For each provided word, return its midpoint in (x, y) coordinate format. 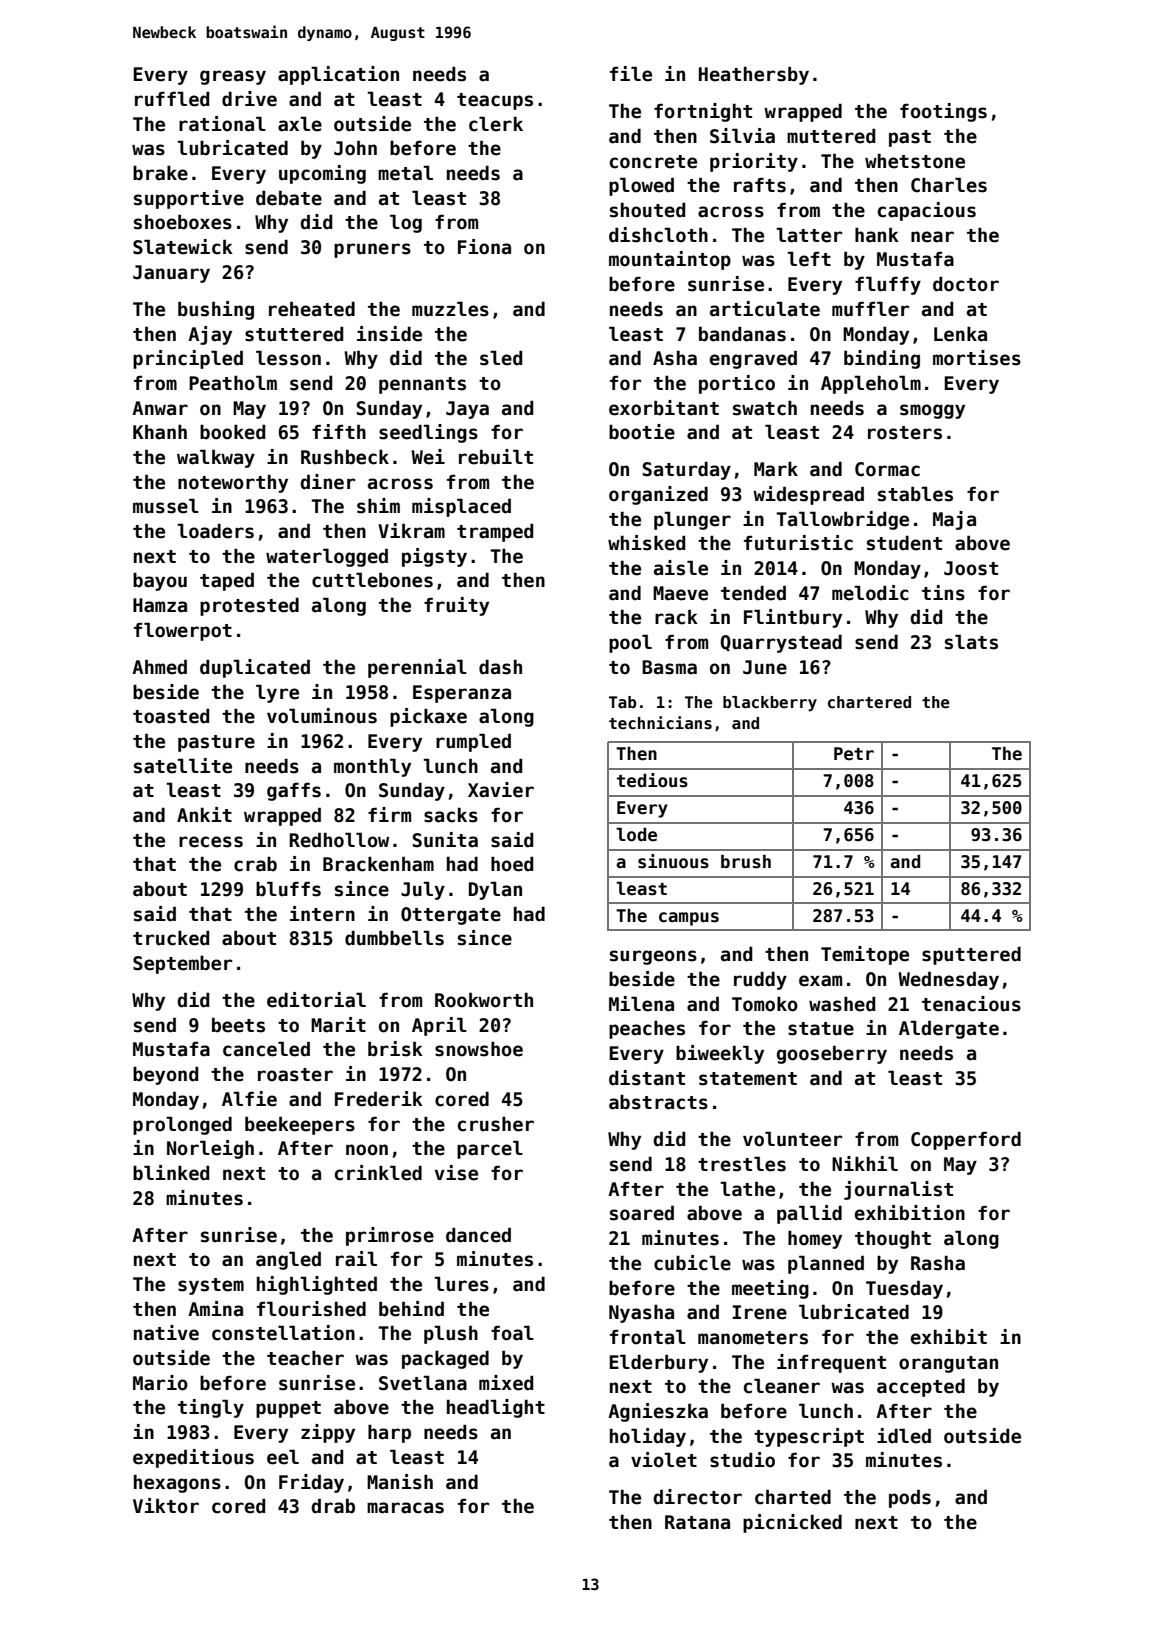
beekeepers (300, 1125)
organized (658, 495)
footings (943, 112)
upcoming (322, 174)
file (631, 74)
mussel (166, 506)
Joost (971, 568)
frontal (648, 1337)
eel (283, 1457)
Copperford (966, 1141)
